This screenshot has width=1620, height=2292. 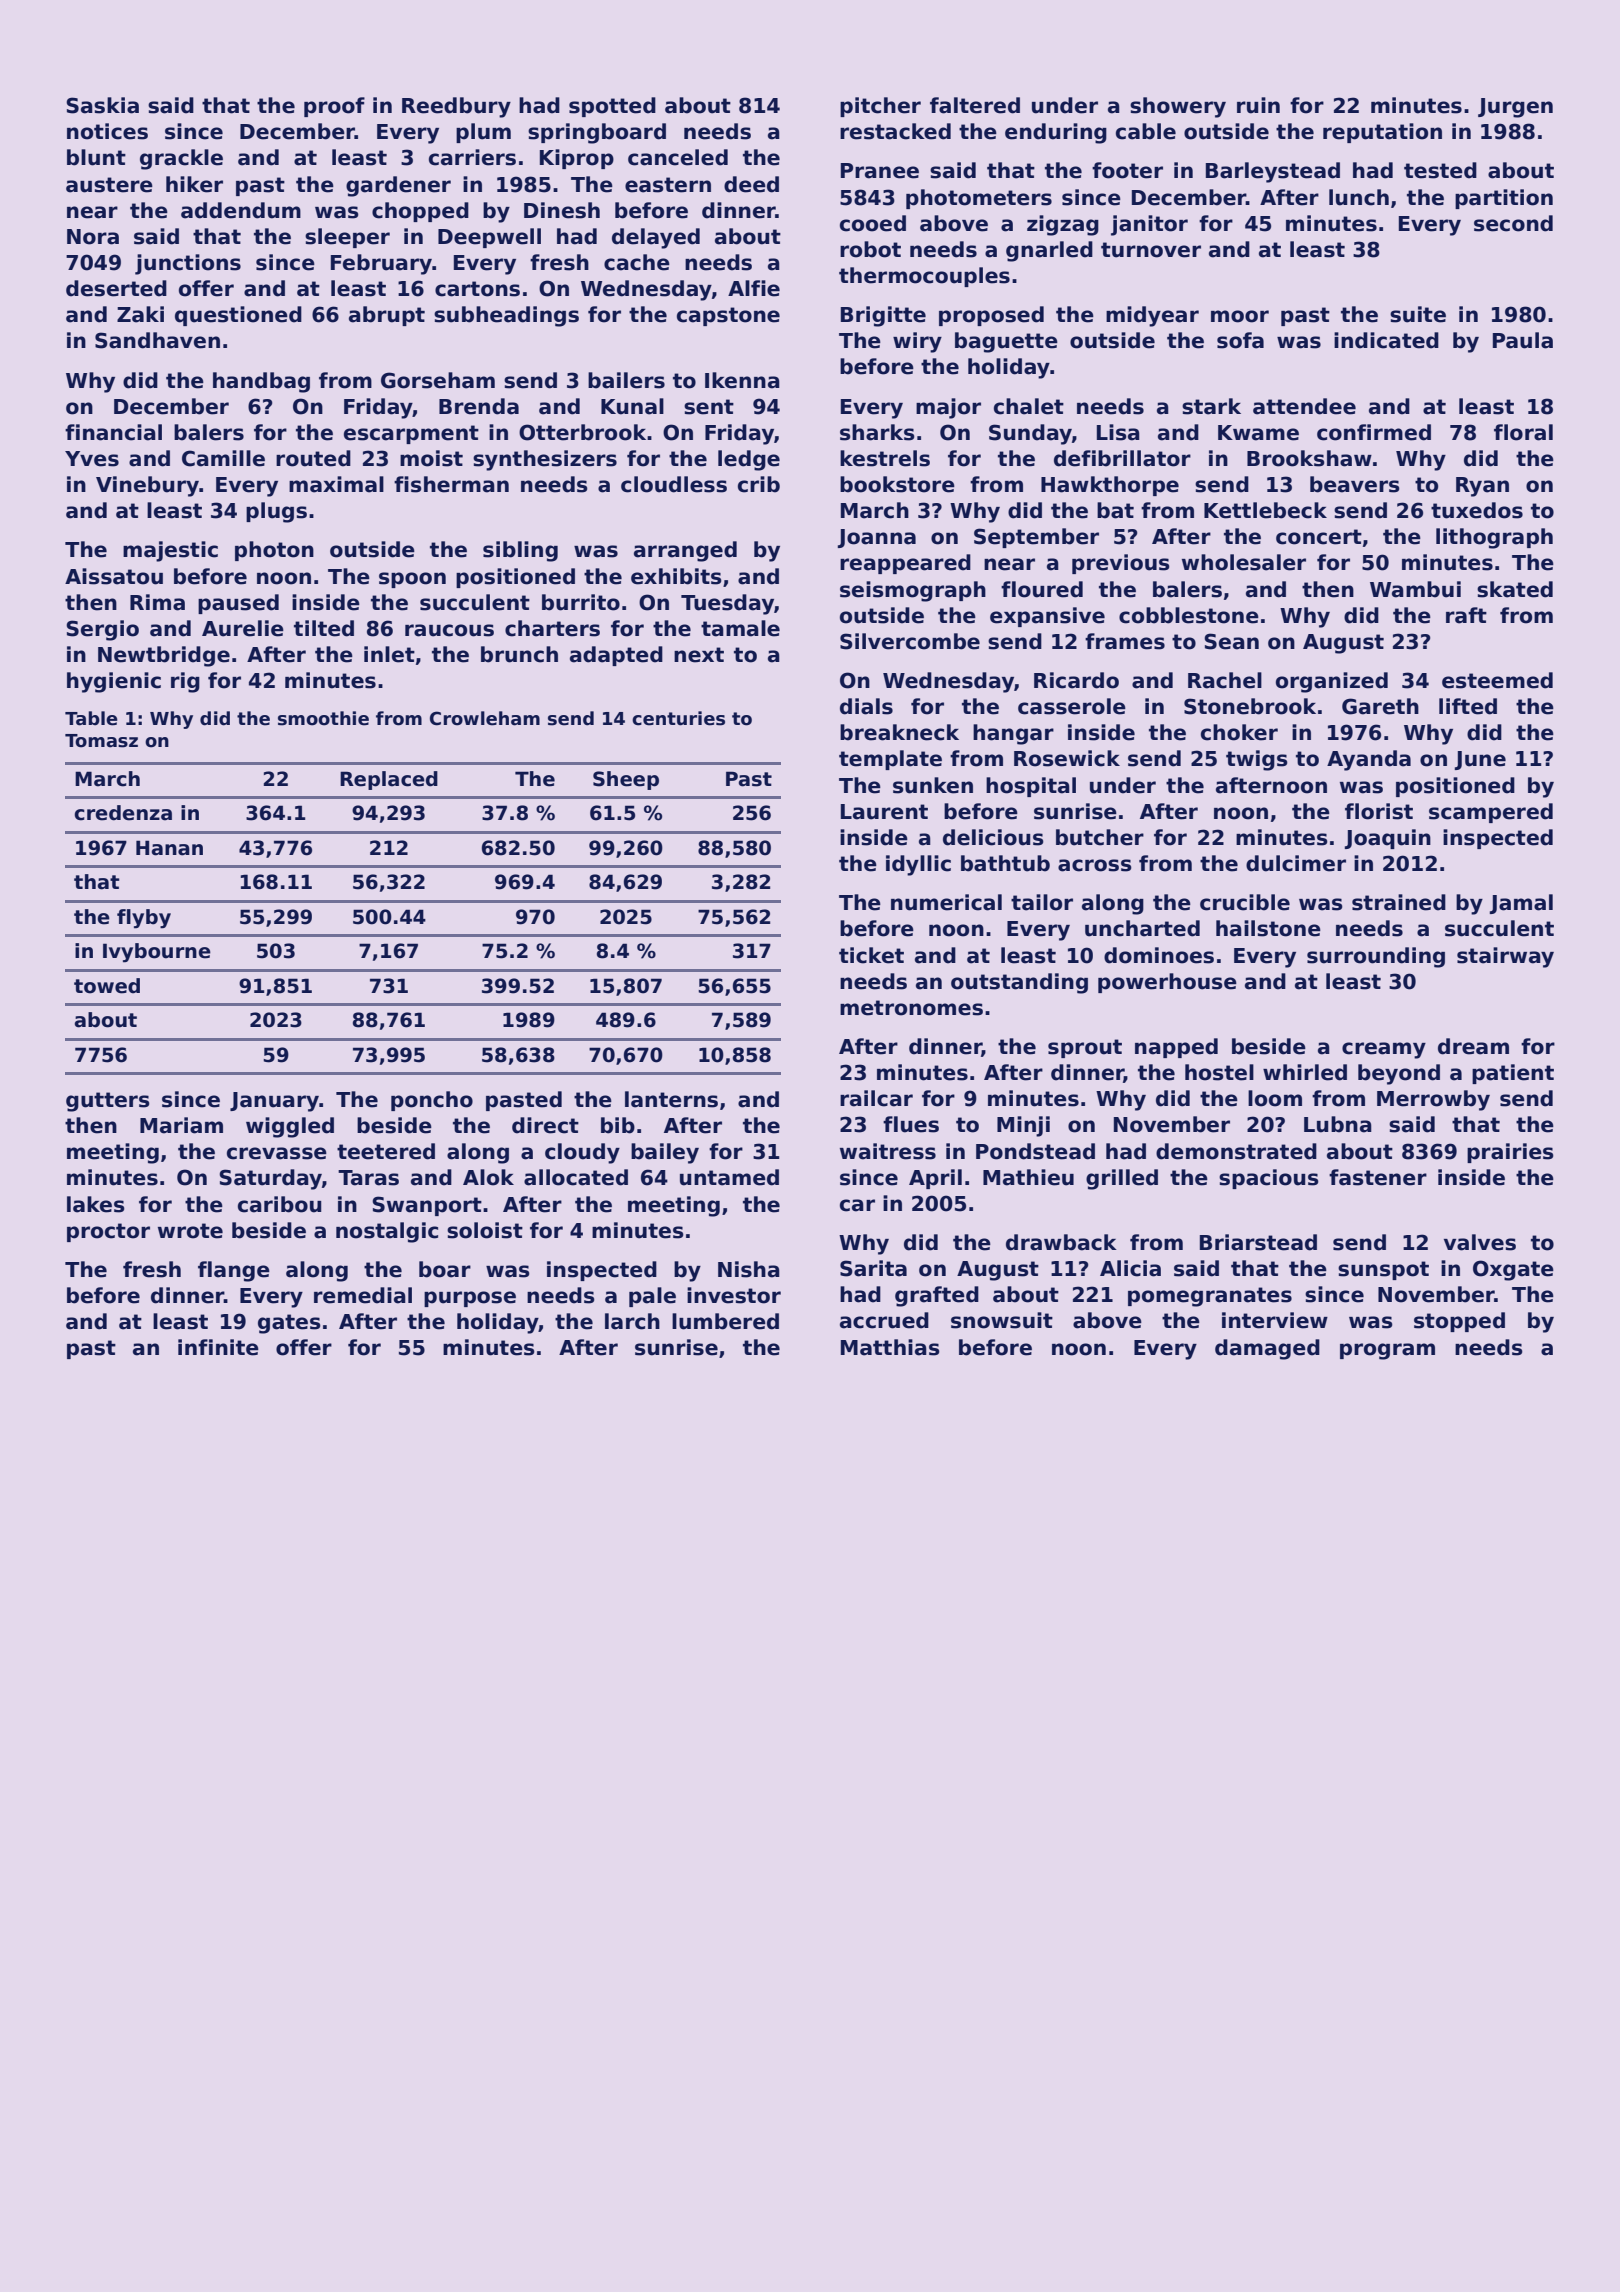 What do you see at coordinates (1386, 340) in the screenshot?
I see `indicated` at bounding box center [1386, 340].
